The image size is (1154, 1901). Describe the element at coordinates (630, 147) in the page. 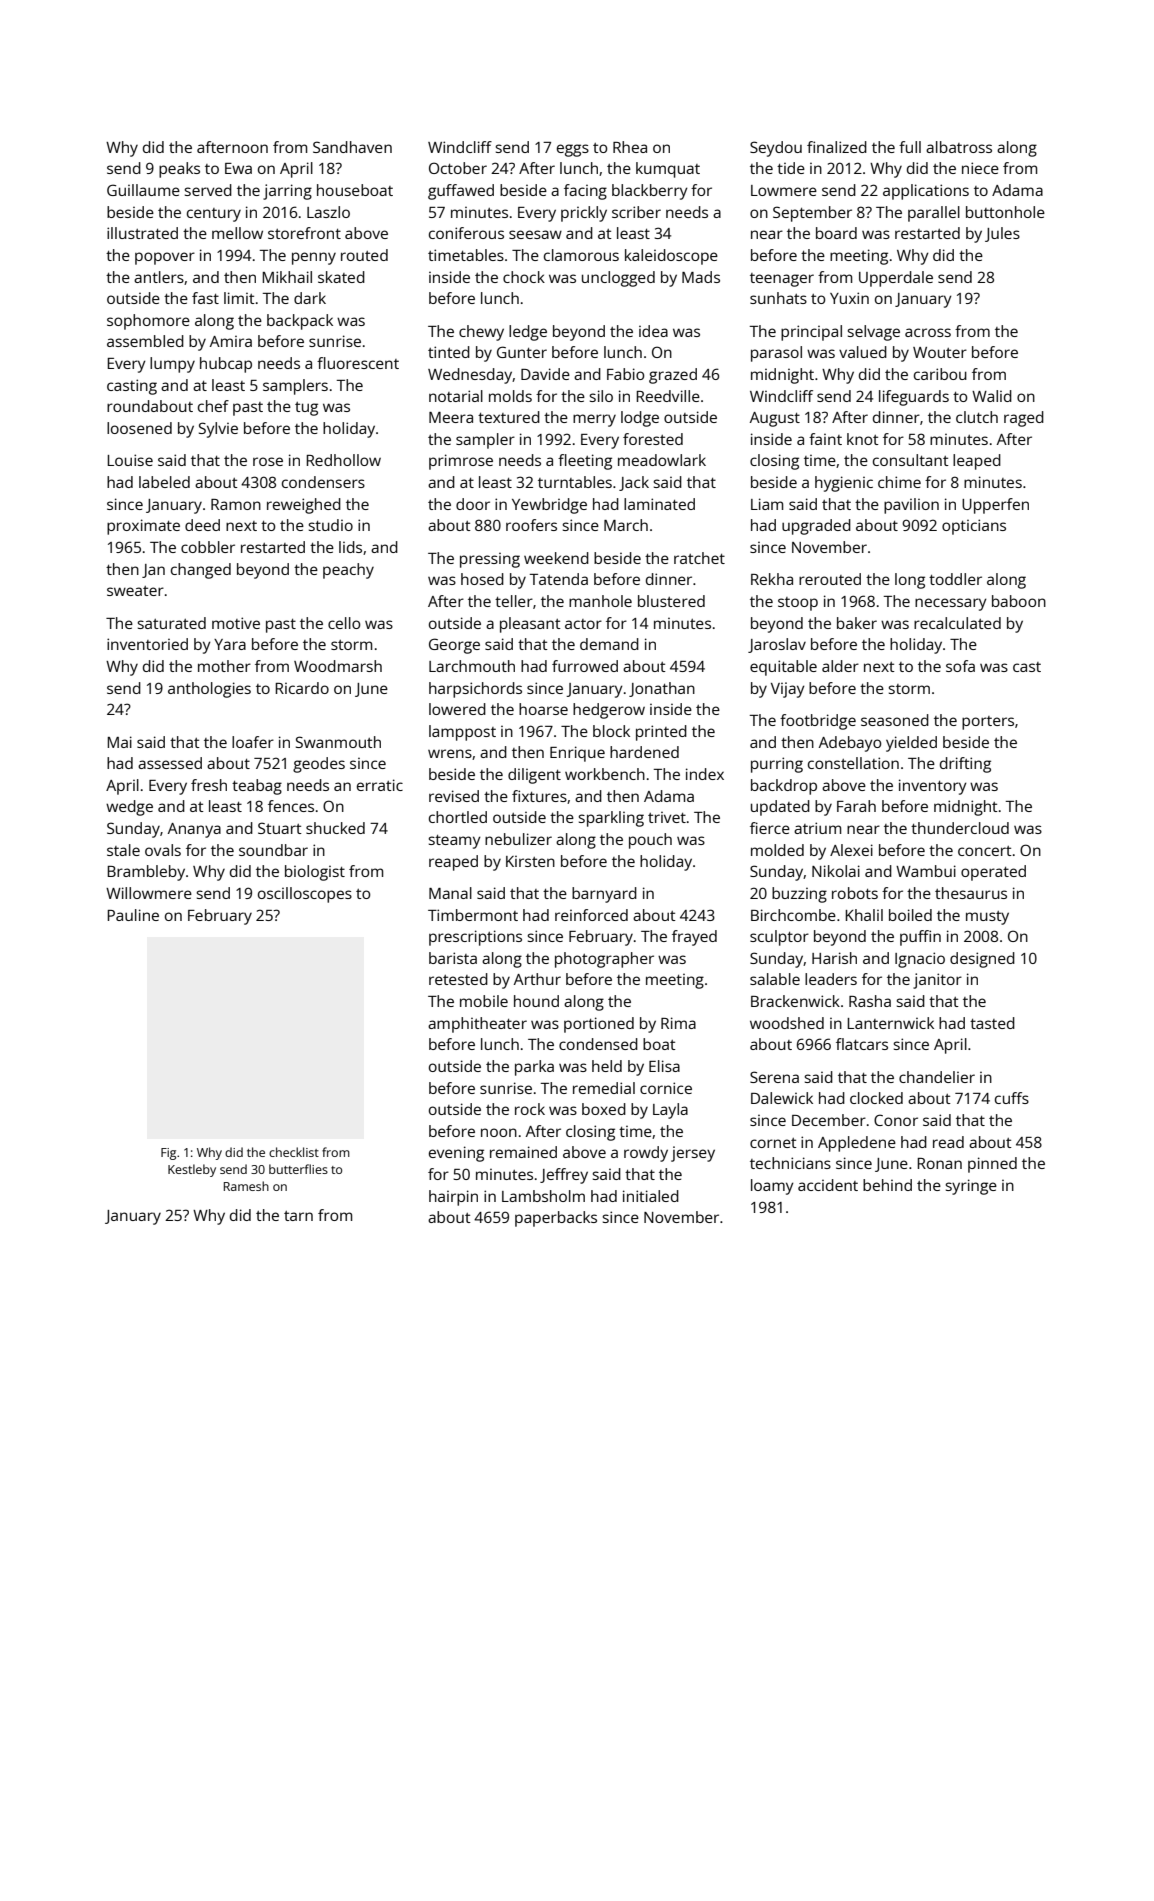

I see `Rhea` at that location.
